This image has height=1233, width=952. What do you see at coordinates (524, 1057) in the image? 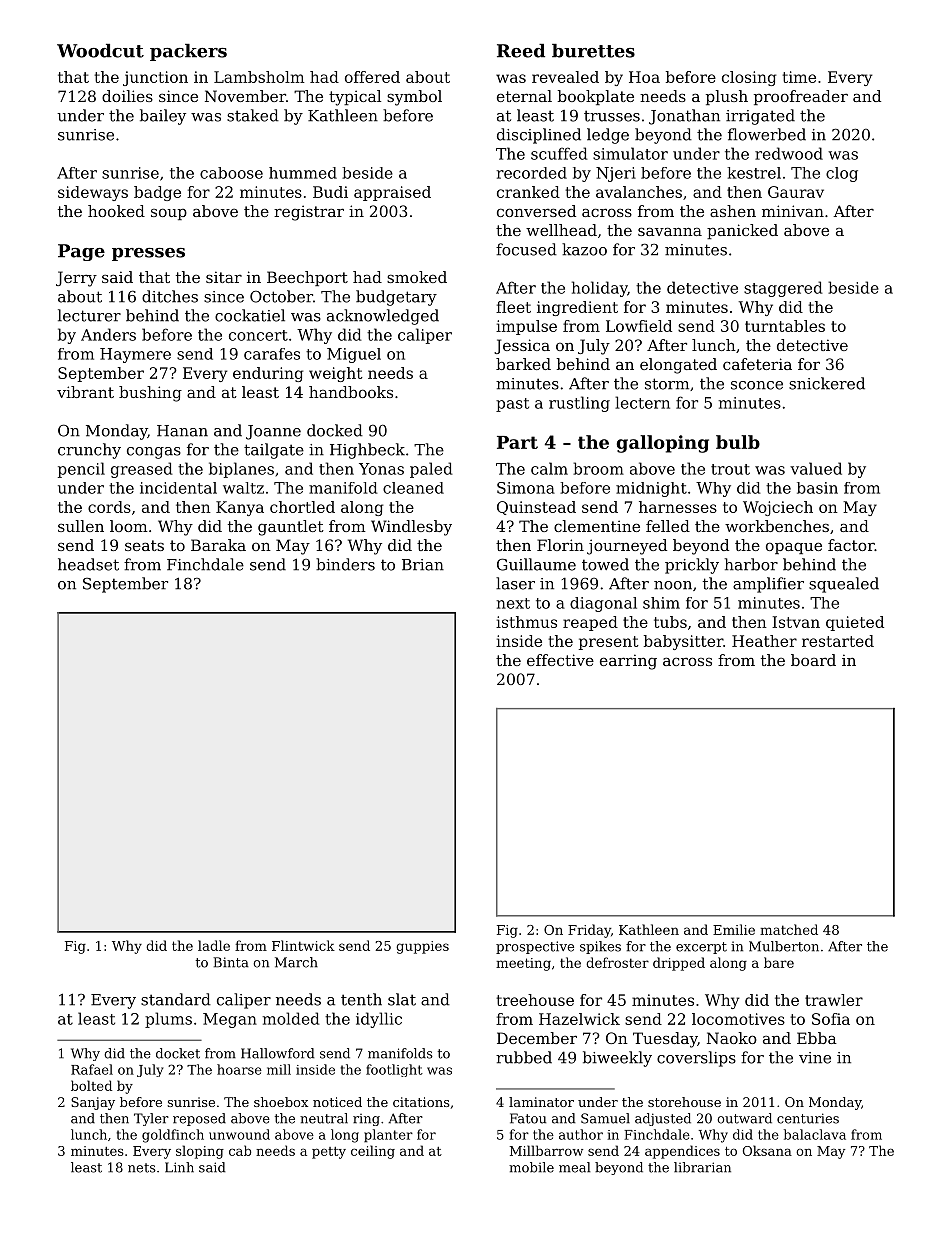
I see `rubbed` at bounding box center [524, 1057].
